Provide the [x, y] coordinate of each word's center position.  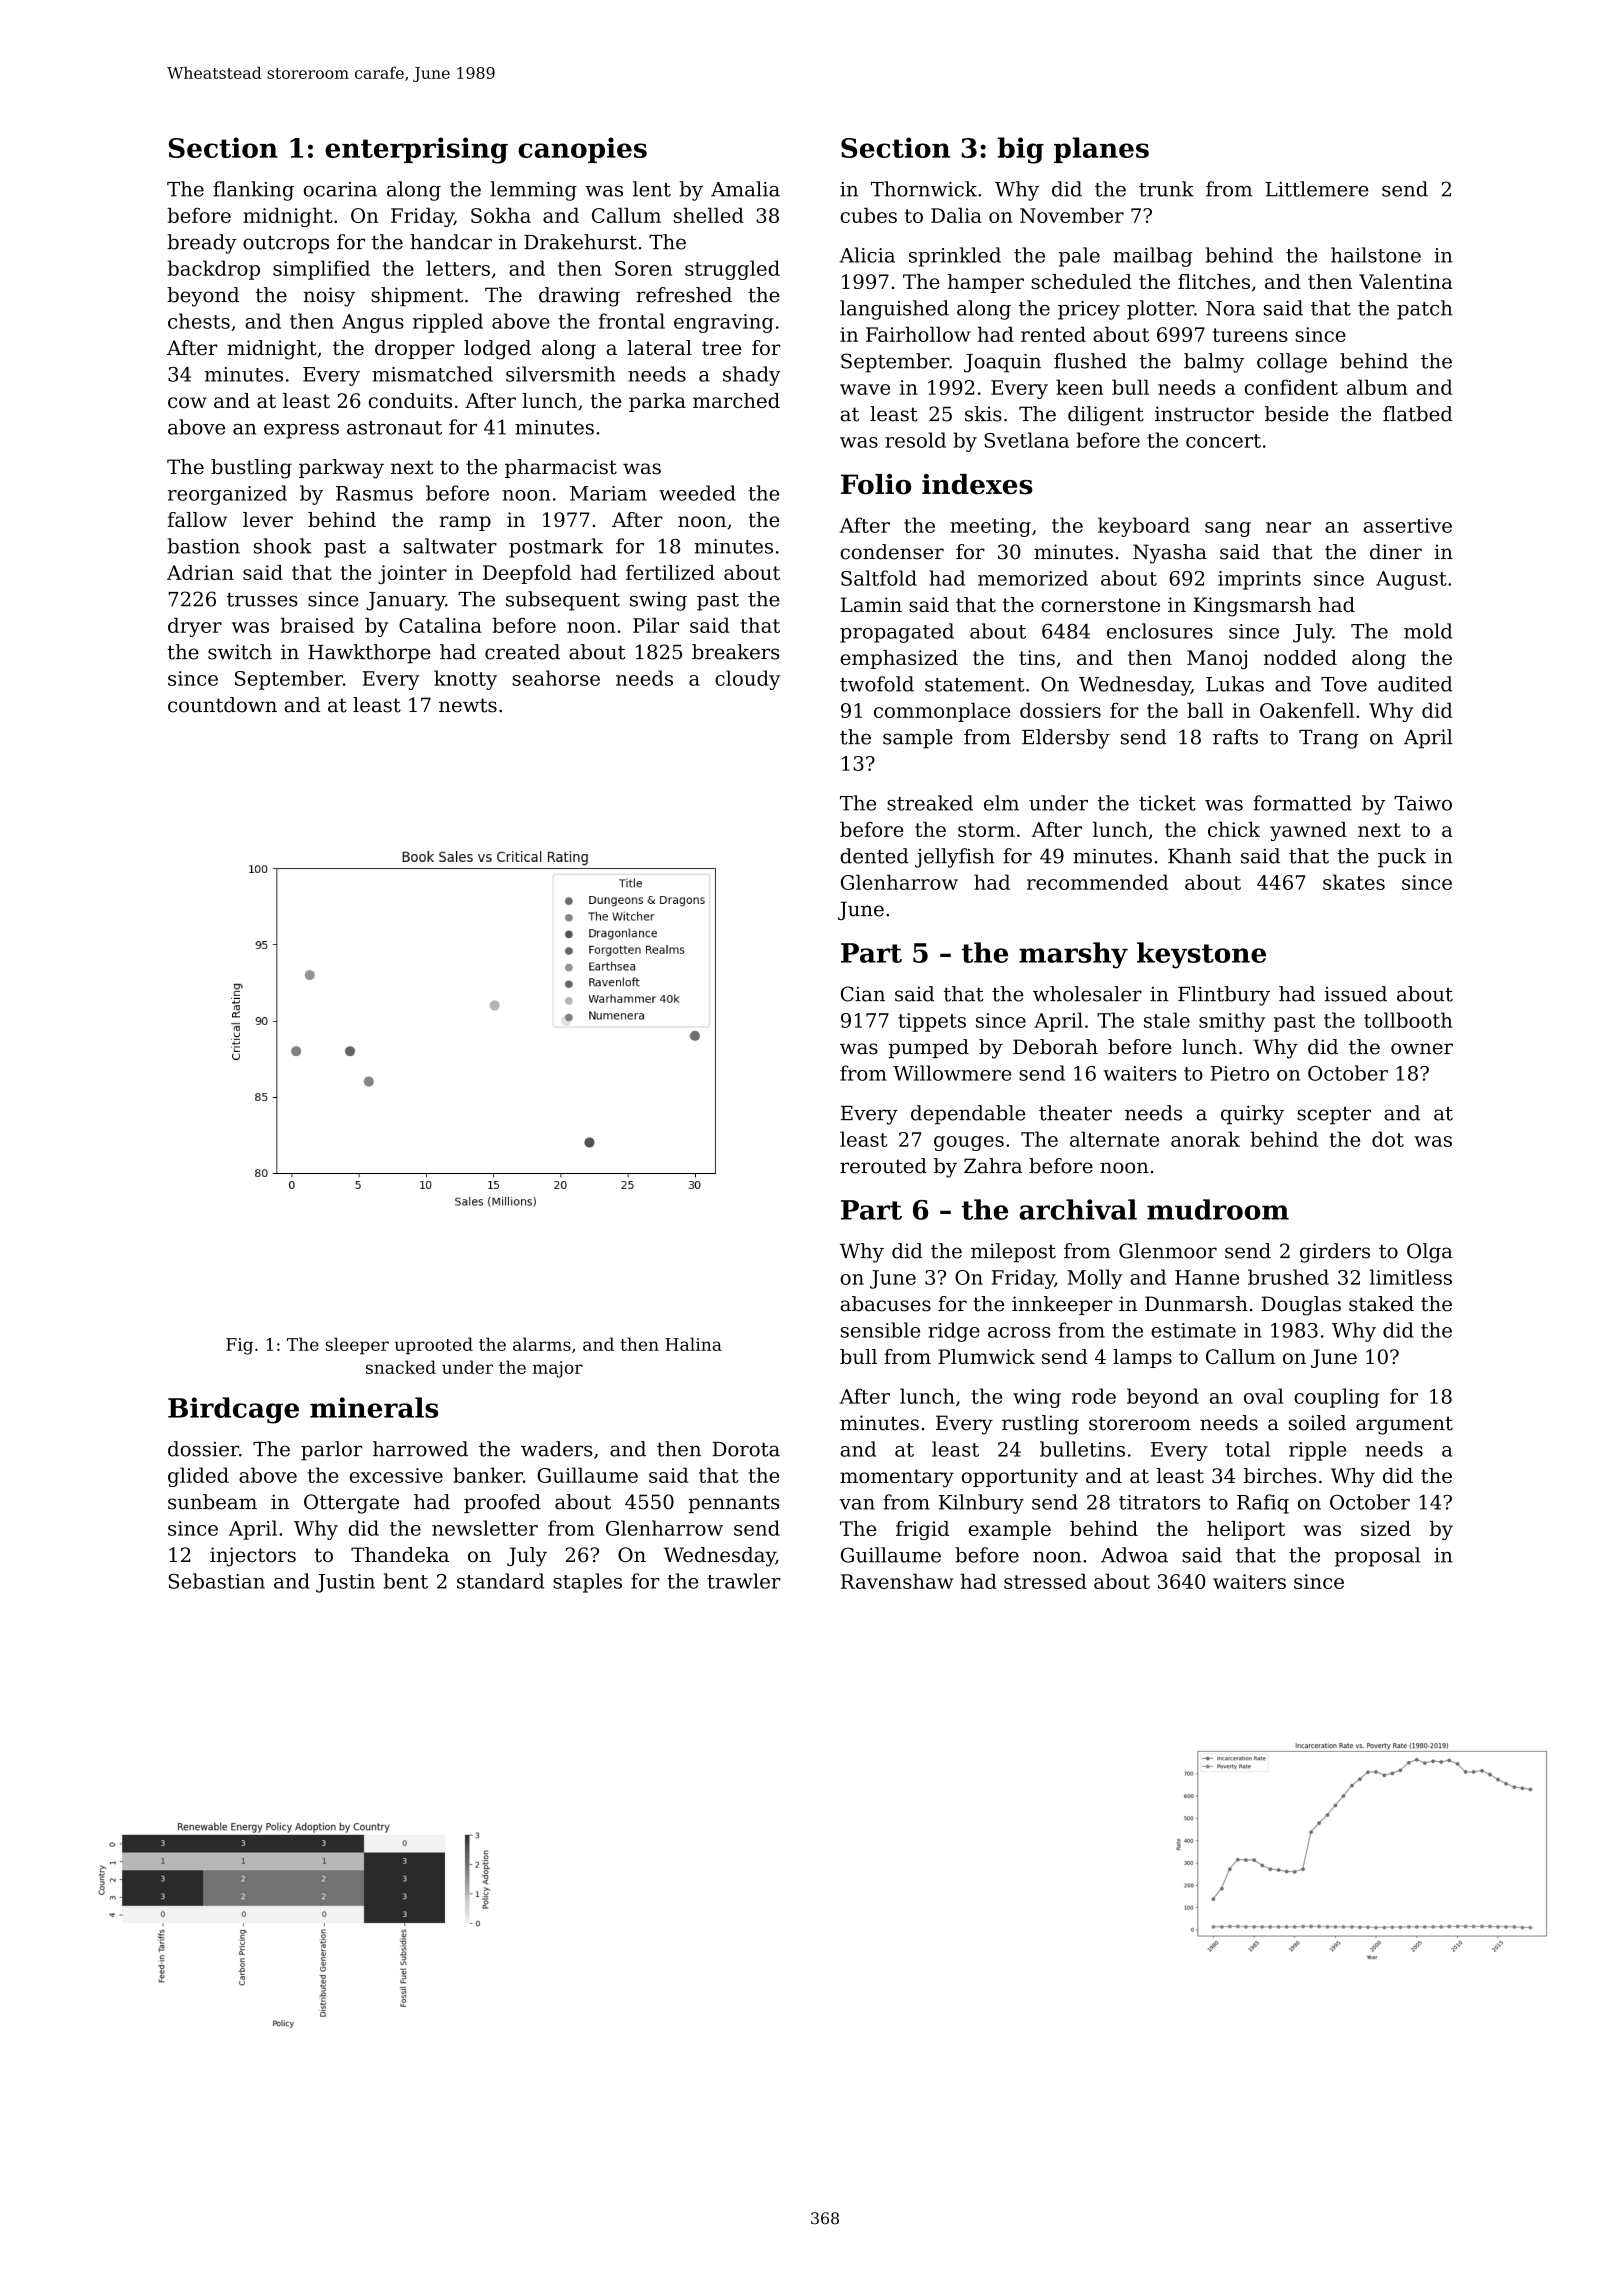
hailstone [1376, 255]
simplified [321, 270]
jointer [412, 574]
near [1288, 527]
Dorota [746, 1449]
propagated [897, 633]
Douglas [1301, 1306]
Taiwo [1423, 803]
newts [468, 705]
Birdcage [233, 1410]
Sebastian [217, 1581]
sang [1228, 529]
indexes [977, 484]
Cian [863, 994]
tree [721, 348]
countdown [222, 705]
